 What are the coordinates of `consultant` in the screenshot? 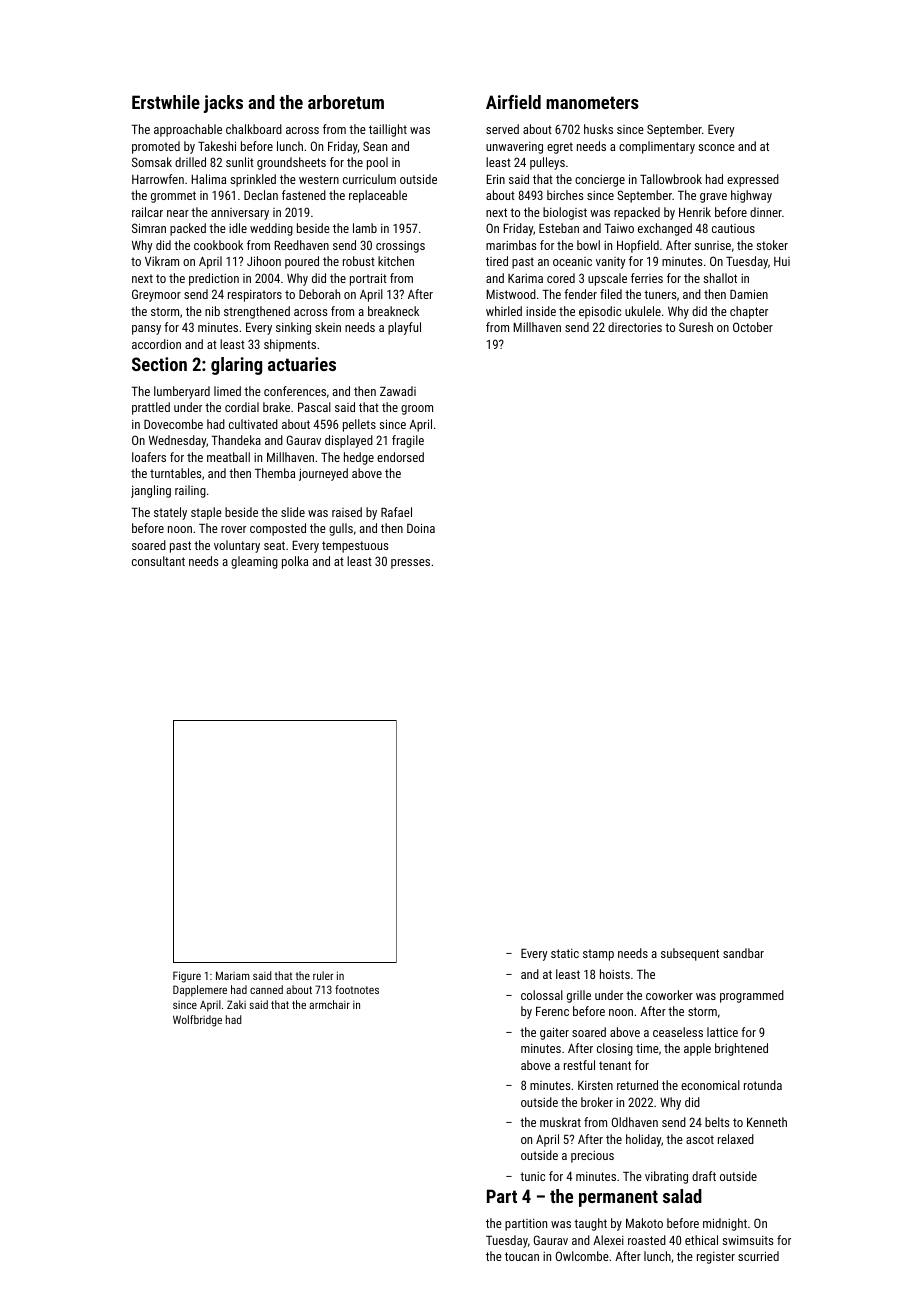 It's located at (158, 561).
